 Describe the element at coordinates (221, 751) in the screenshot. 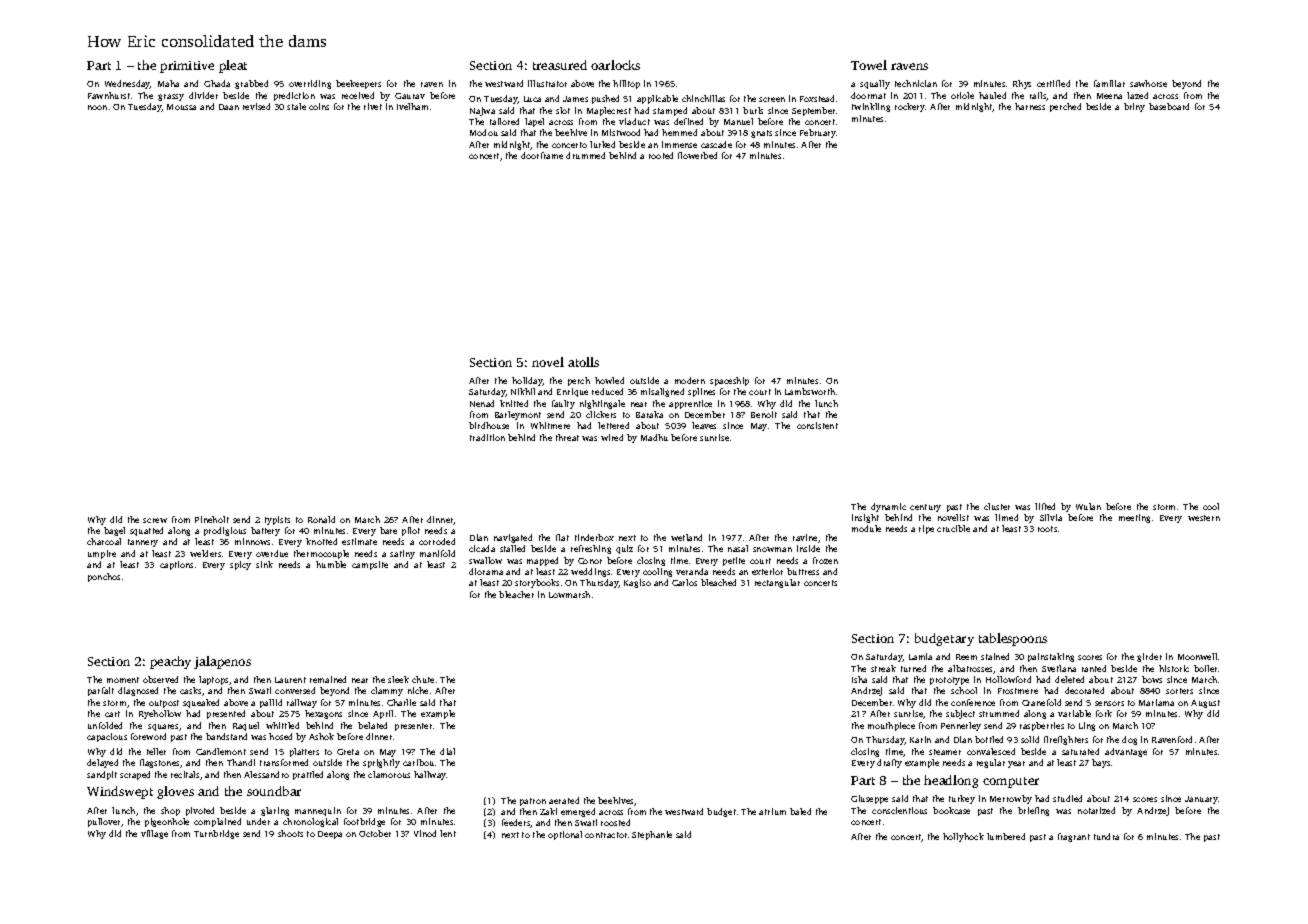

I see `Candlemont` at that location.
